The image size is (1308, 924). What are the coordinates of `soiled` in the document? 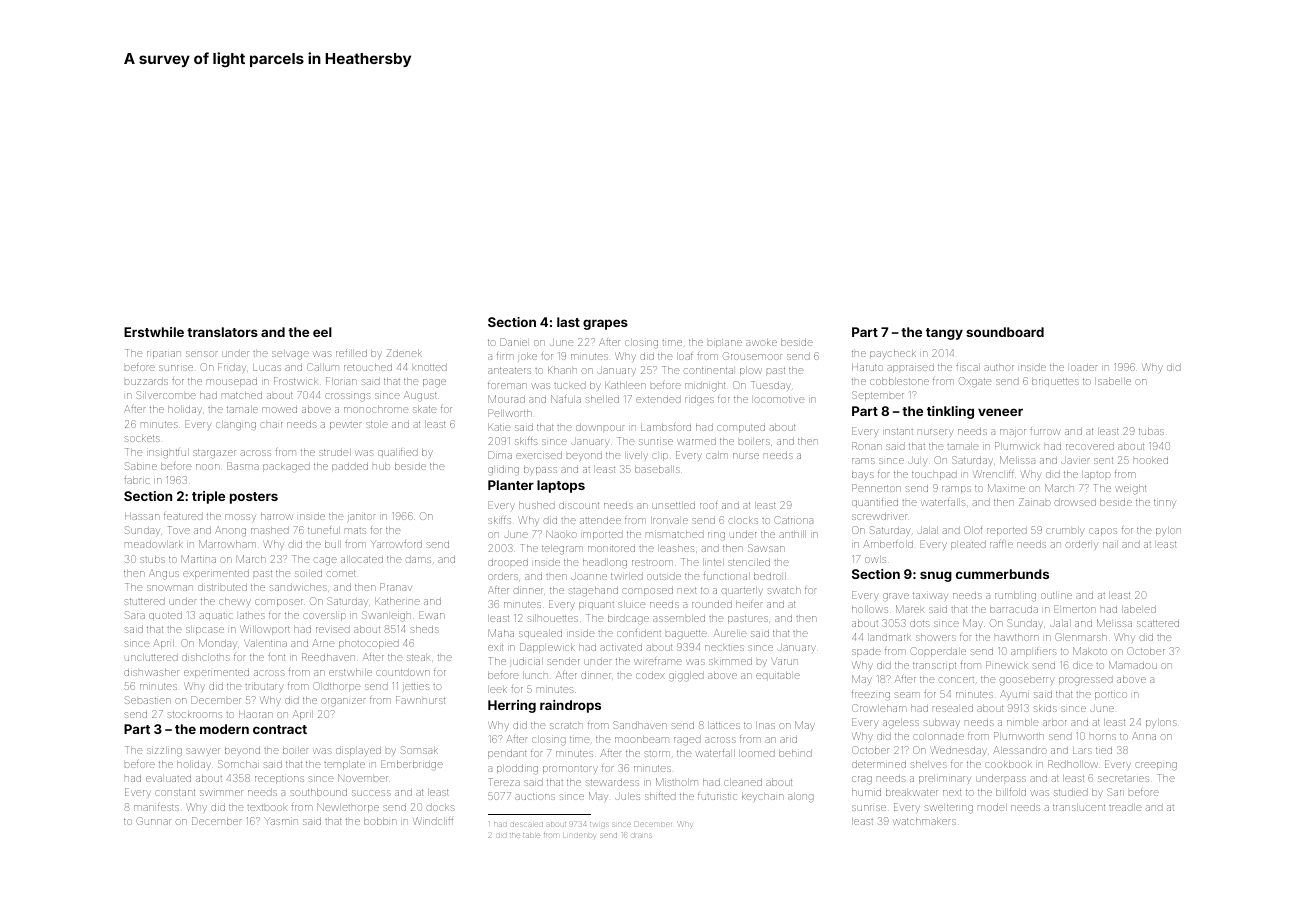 It's located at (308, 573).
